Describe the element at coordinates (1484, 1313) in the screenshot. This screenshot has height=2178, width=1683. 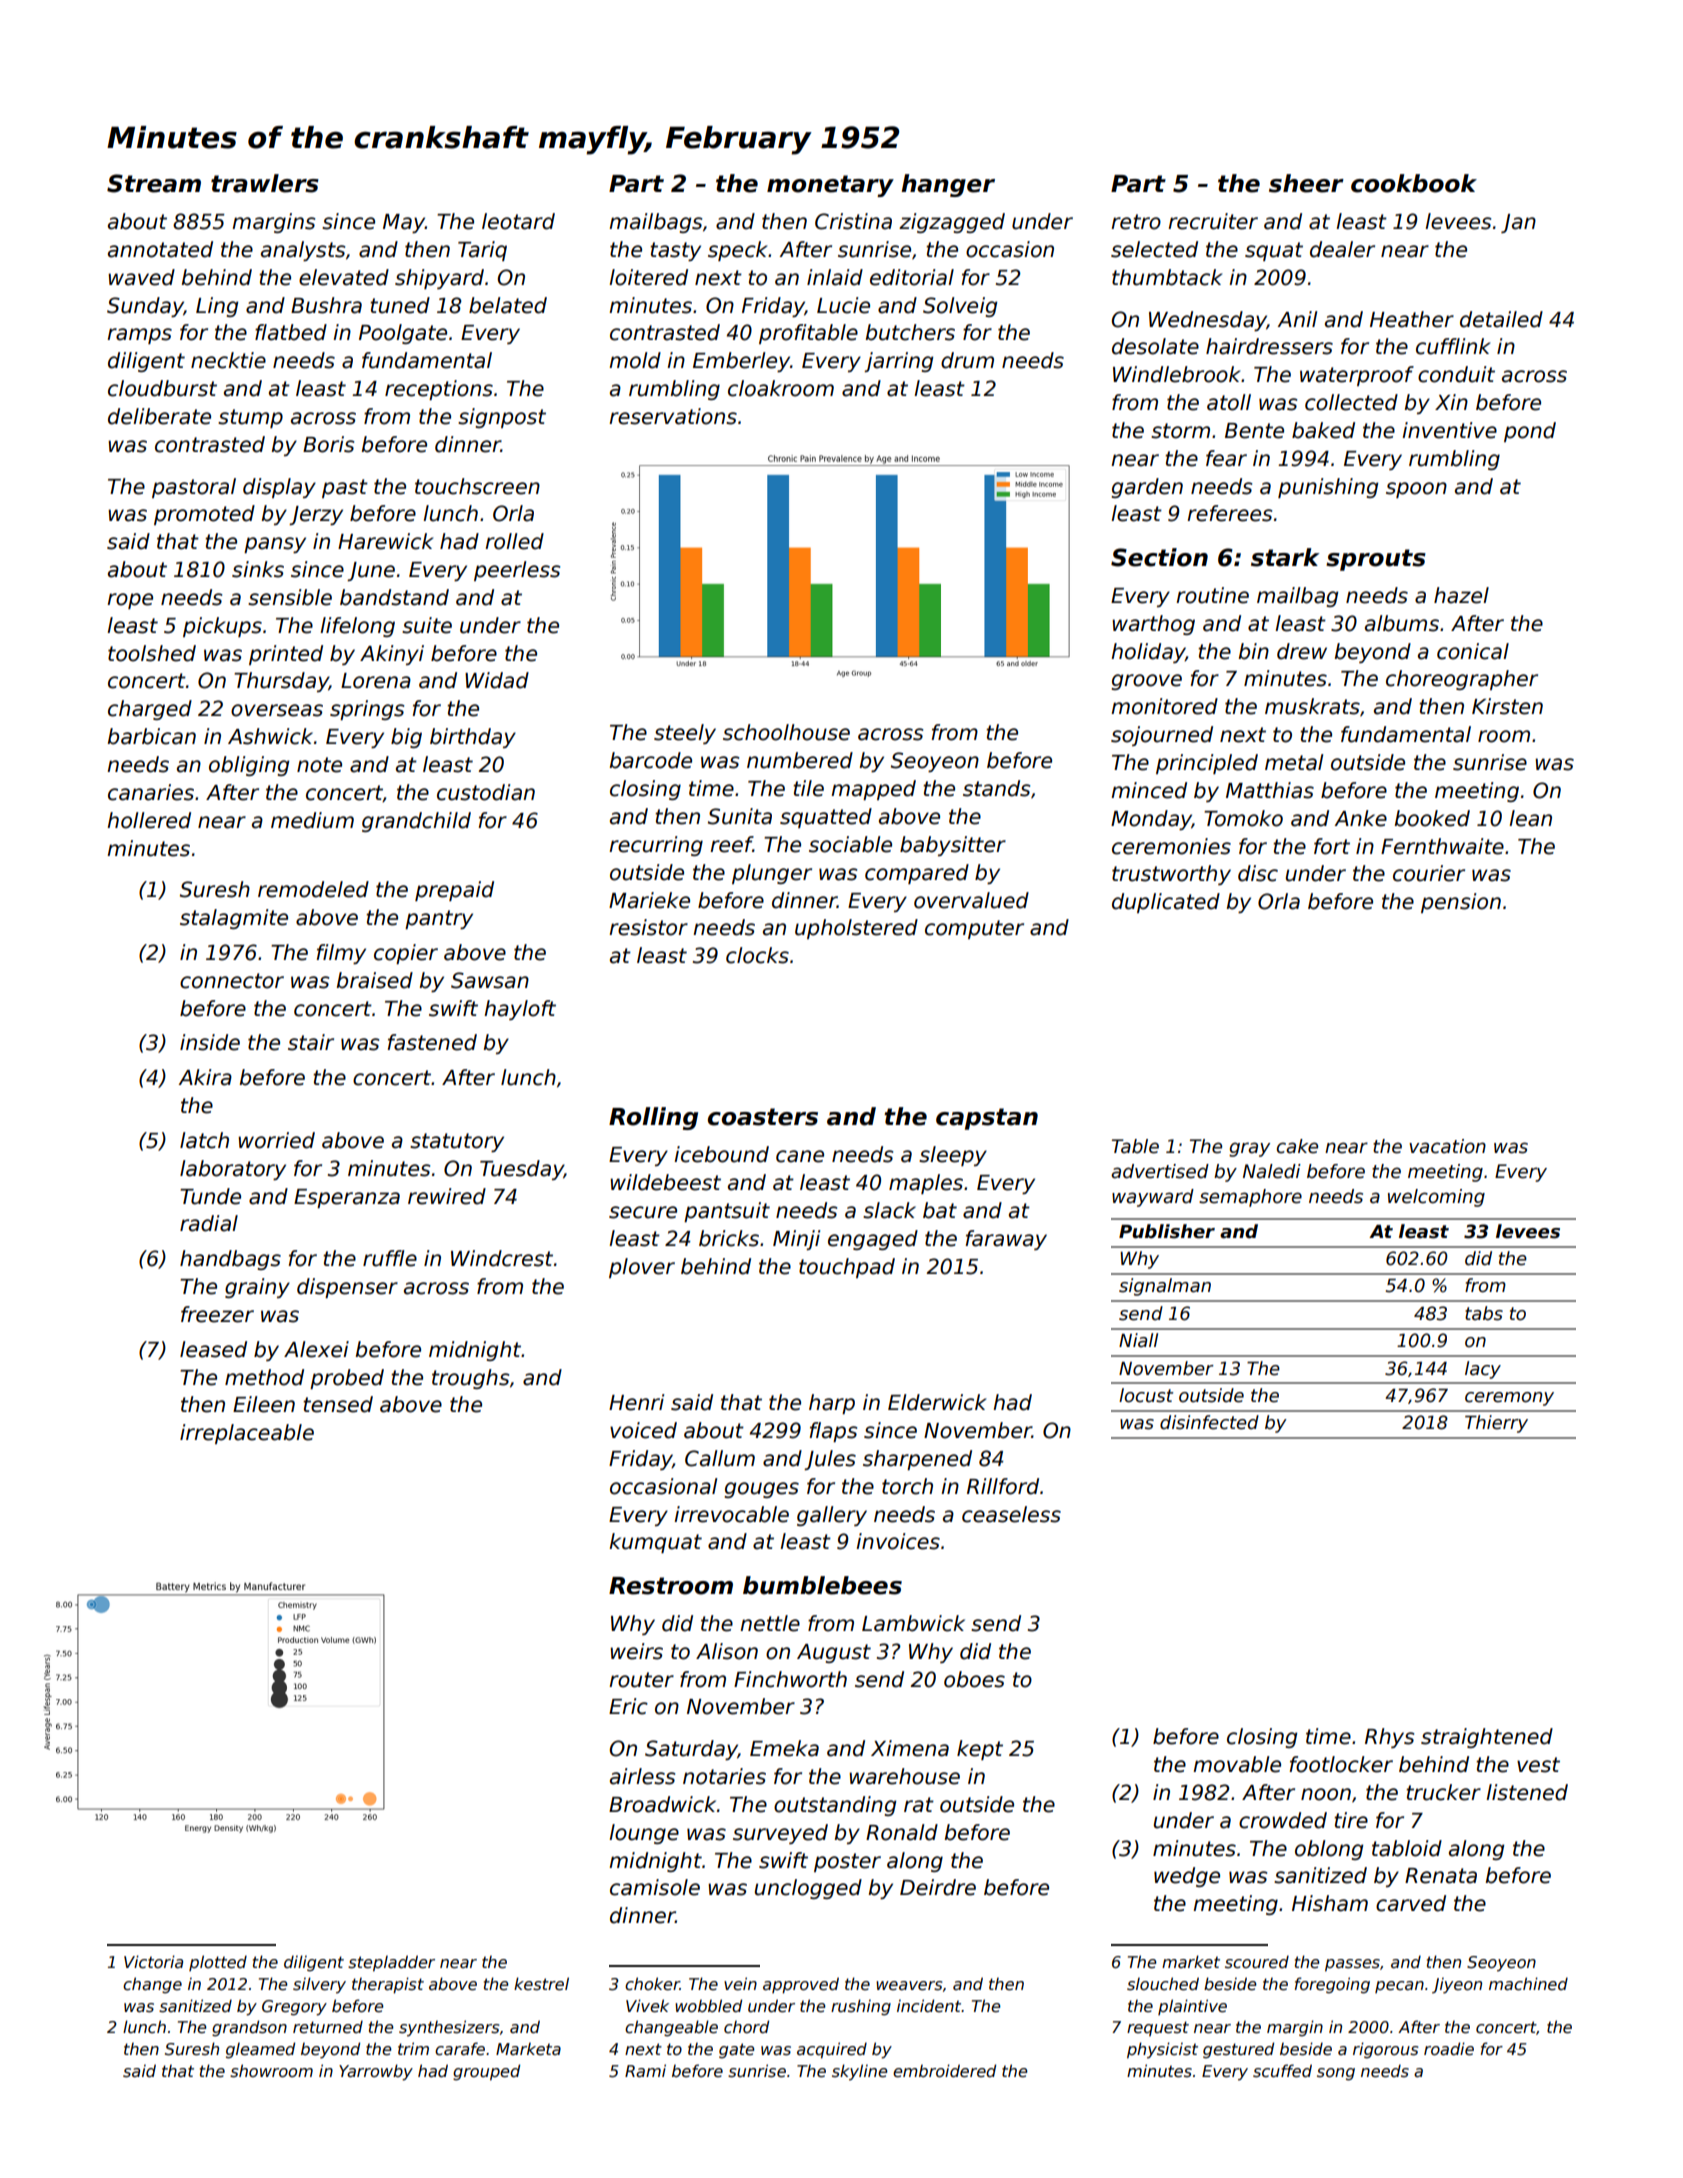
I see `tabs` at that location.
